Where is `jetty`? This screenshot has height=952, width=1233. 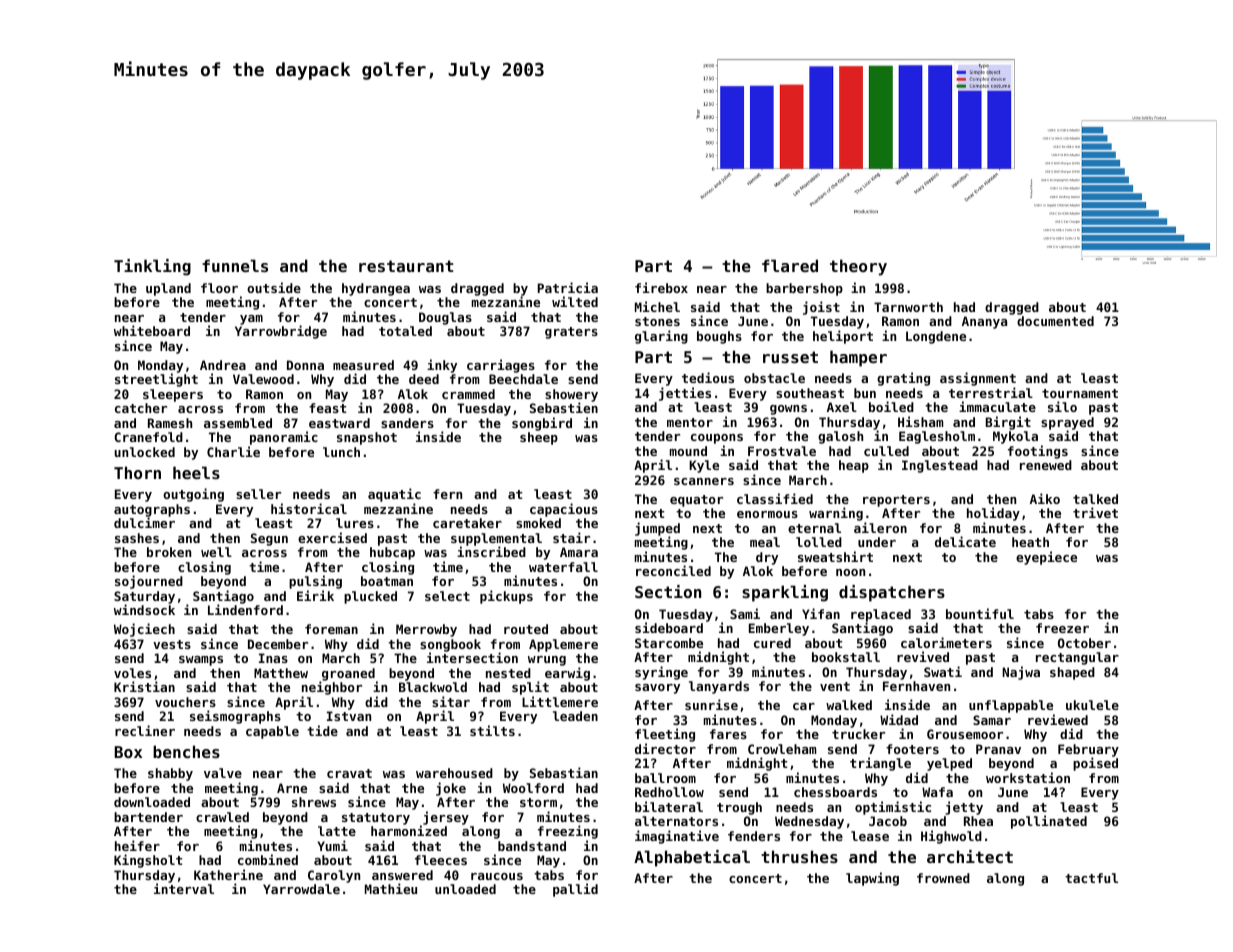
jetty is located at coordinates (964, 808).
